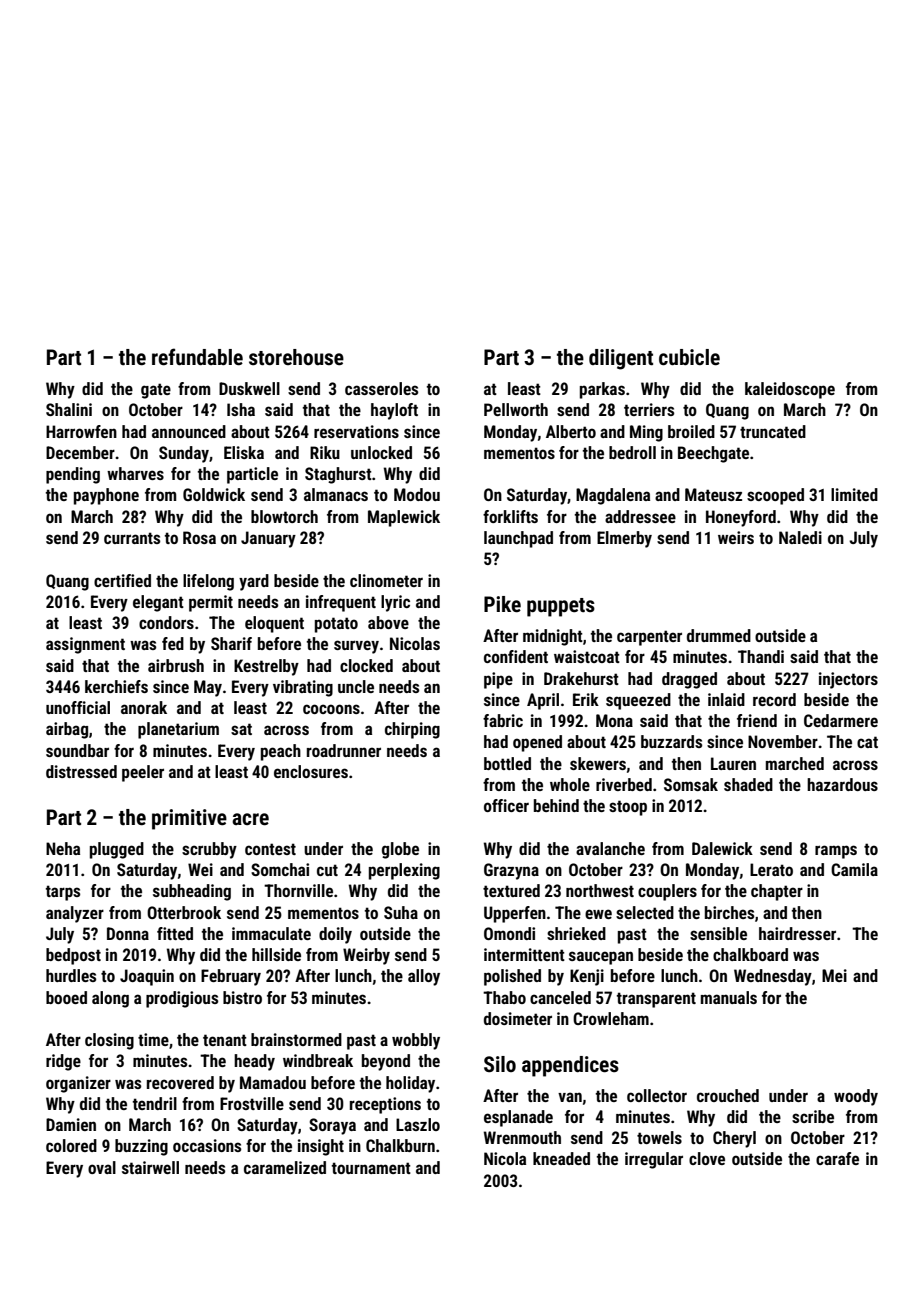 The height and width of the screenshot is (1314, 924). Describe the element at coordinates (728, 1095) in the screenshot. I see `crouched` at that location.
